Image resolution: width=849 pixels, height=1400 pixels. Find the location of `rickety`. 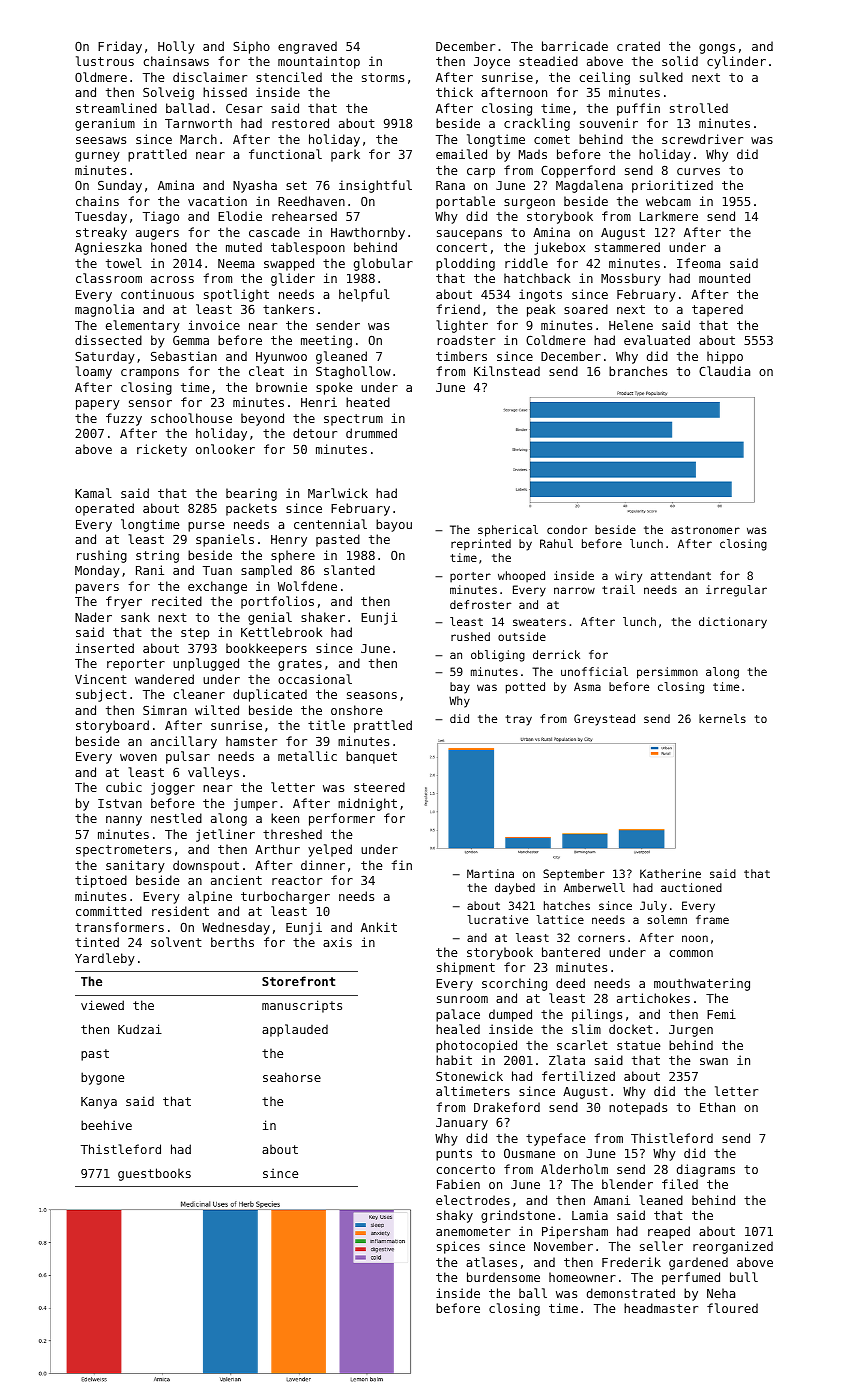

rickety is located at coordinates (162, 450).
